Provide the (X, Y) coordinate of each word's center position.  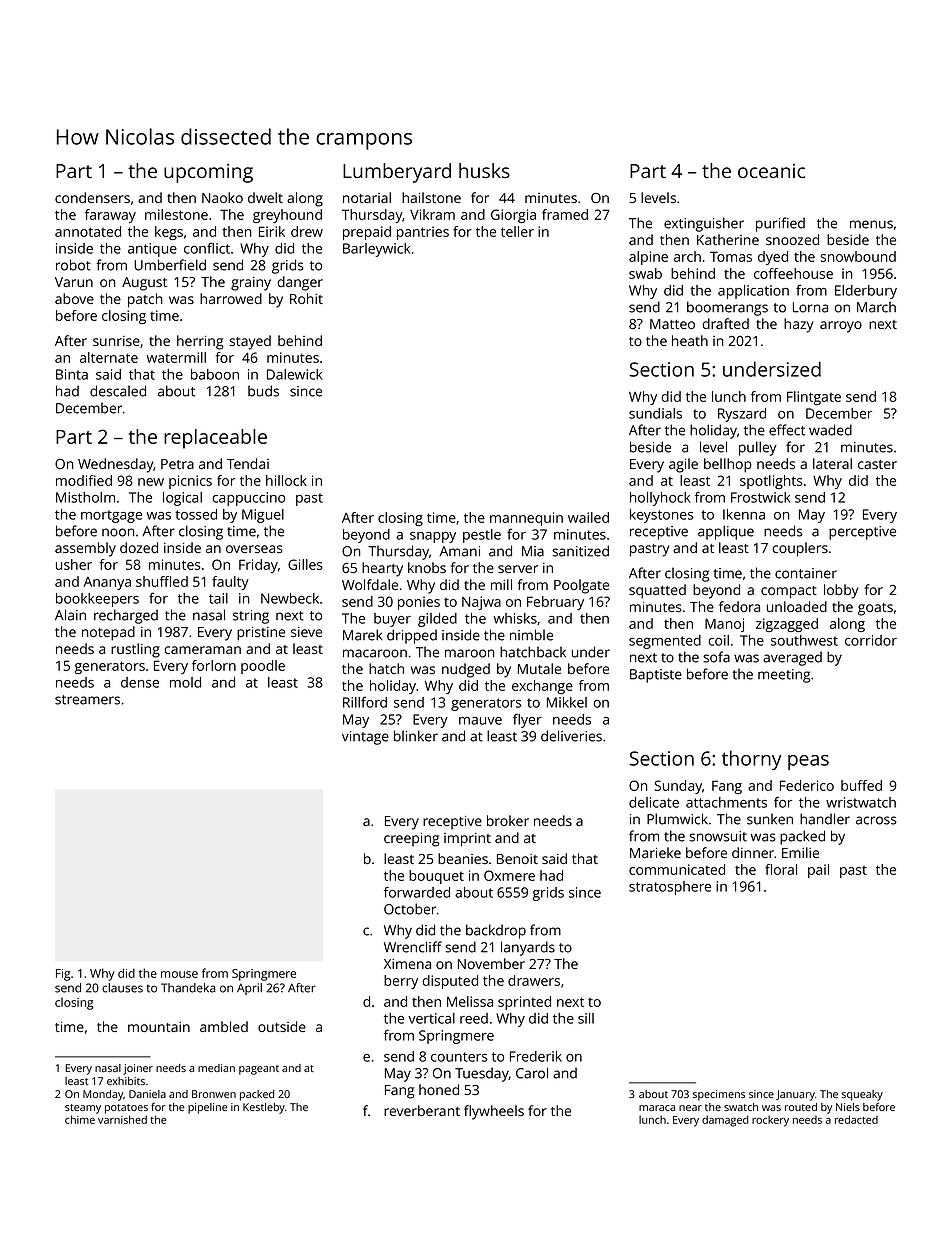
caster (877, 464)
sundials (655, 413)
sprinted (524, 1003)
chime (80, 1119)
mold (185, 682)
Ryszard (742, 415)
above (74, 298)
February (555, 603)
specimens (719, 1095)
